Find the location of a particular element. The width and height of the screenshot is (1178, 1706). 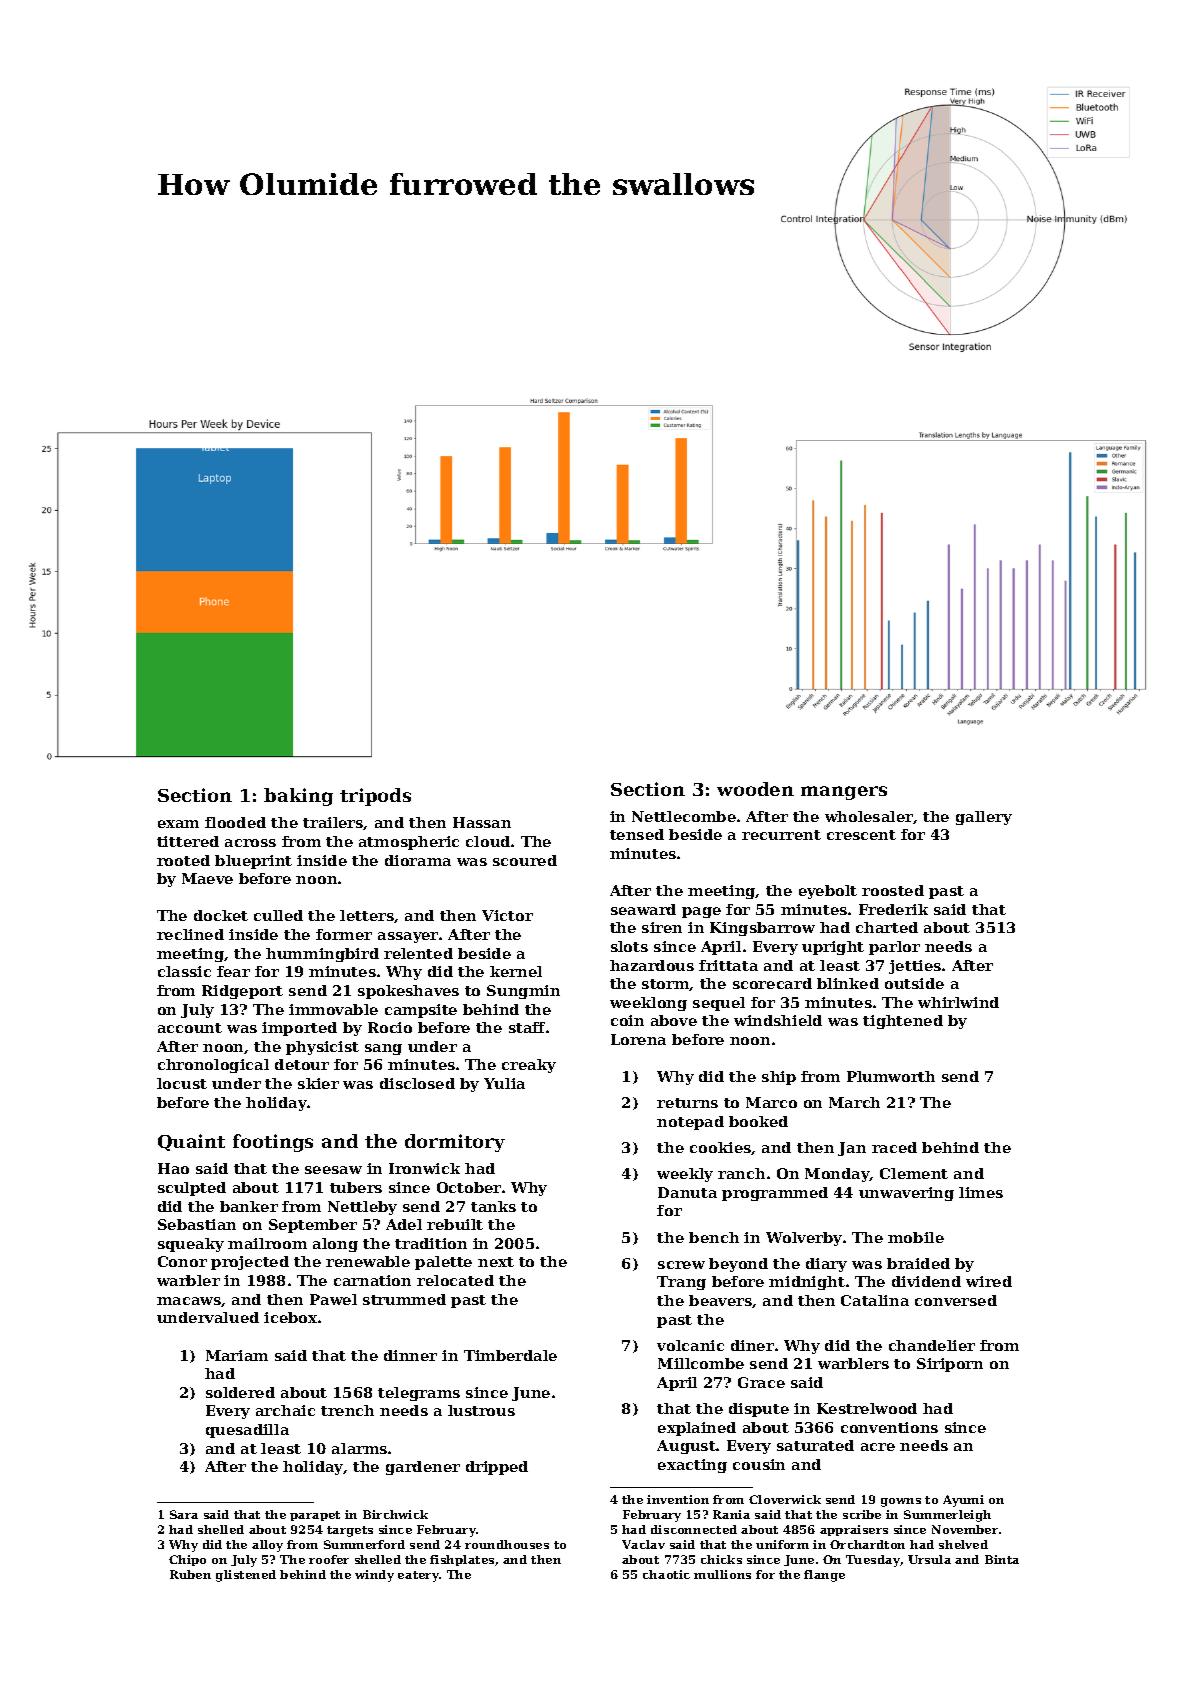

screw is located at coordinates (681, 1265).
